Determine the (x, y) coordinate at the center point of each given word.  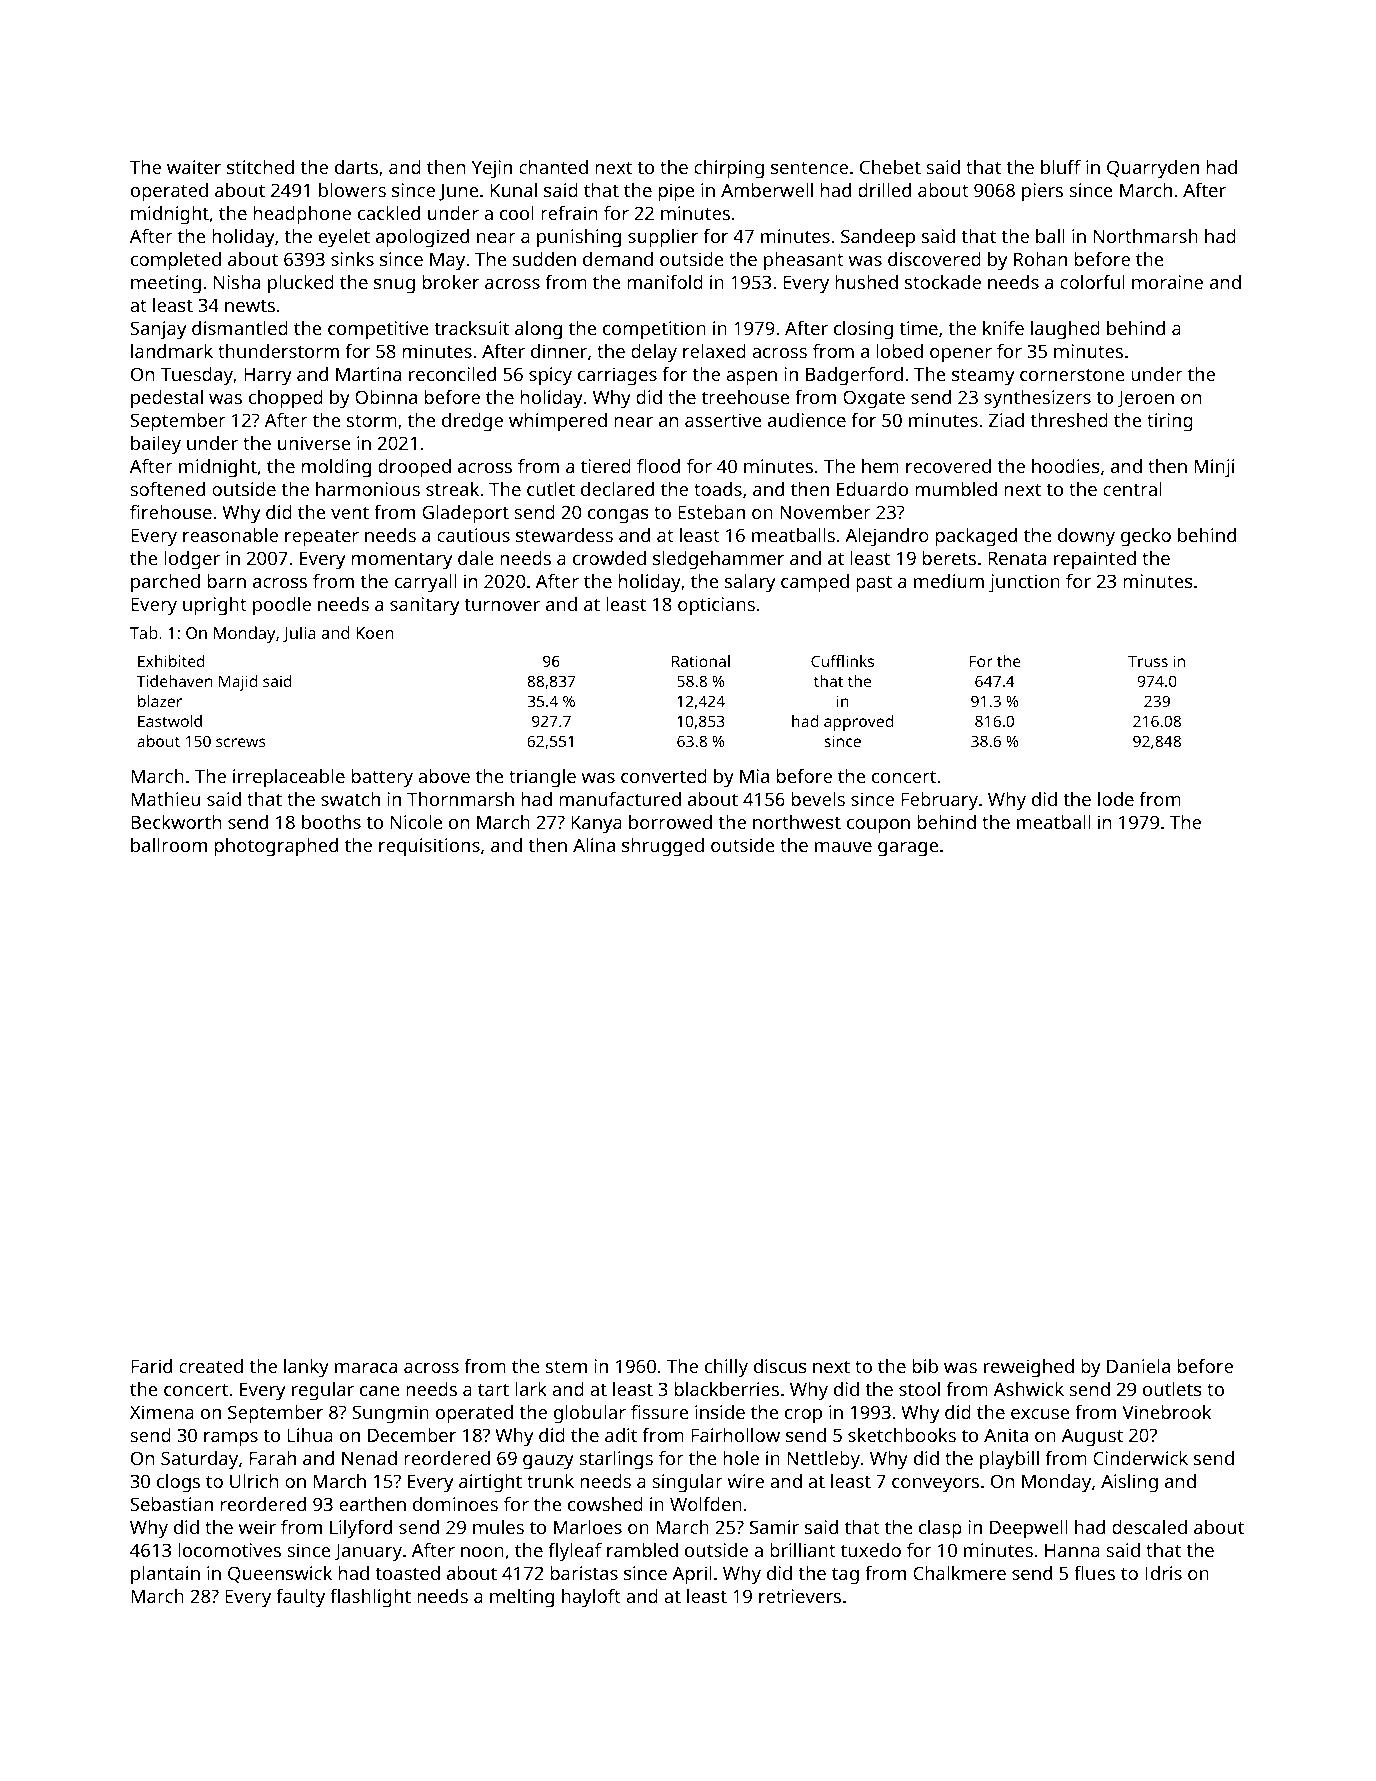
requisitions (429, 847)
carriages (617, 376)
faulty (300, 1598)
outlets (1172, 1389)
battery (382, 778)
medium (949, 581)
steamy (983, 377)
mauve (843, 847)
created (211, 1366)
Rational (701, 661)
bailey (156, 445)
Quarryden (1153, 169)
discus (780, 1366)
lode (1116, 799)
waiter (194, 167)
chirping (729, 169)
